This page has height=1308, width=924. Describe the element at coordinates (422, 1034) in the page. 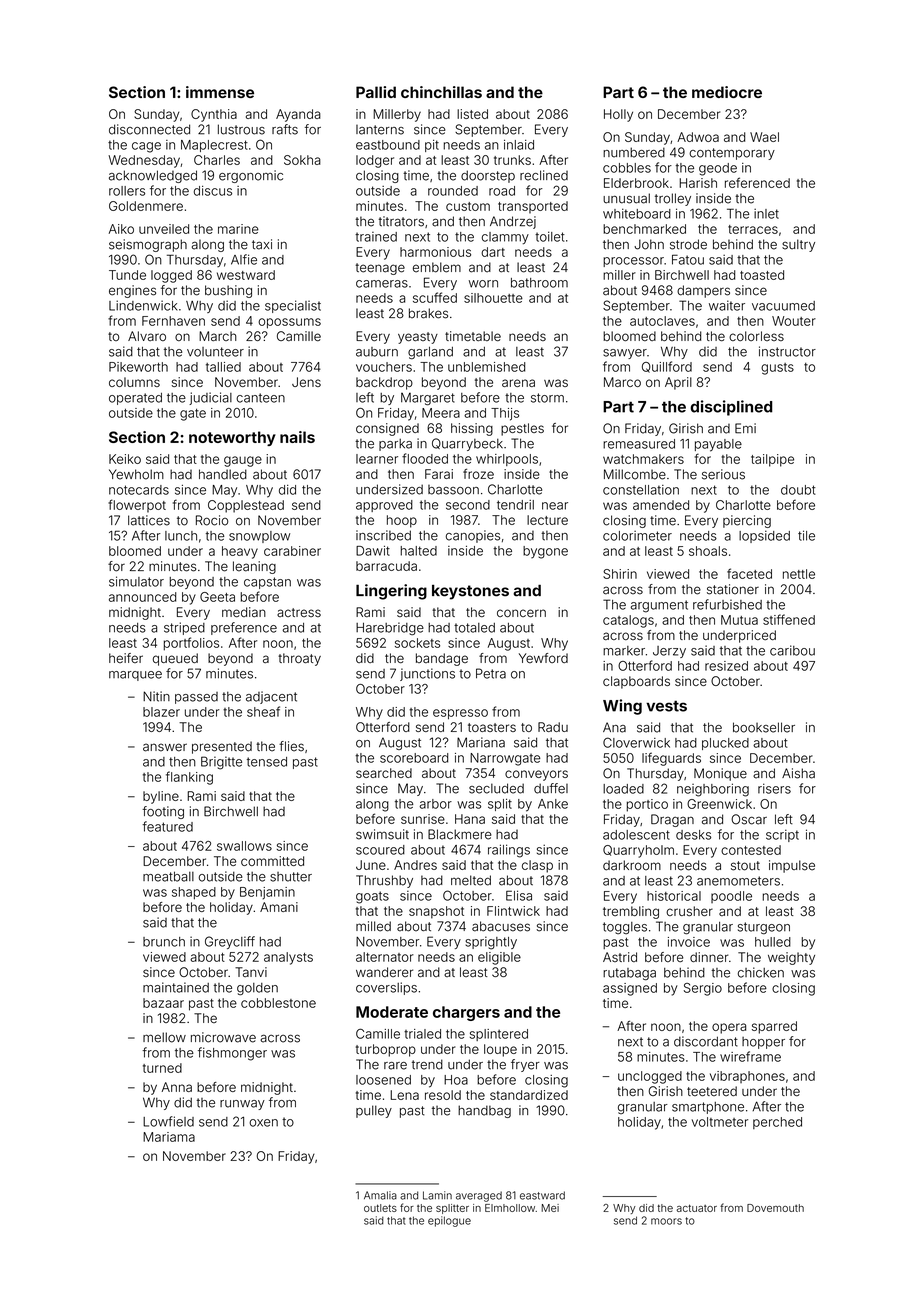

I see `trialed` at that location.
